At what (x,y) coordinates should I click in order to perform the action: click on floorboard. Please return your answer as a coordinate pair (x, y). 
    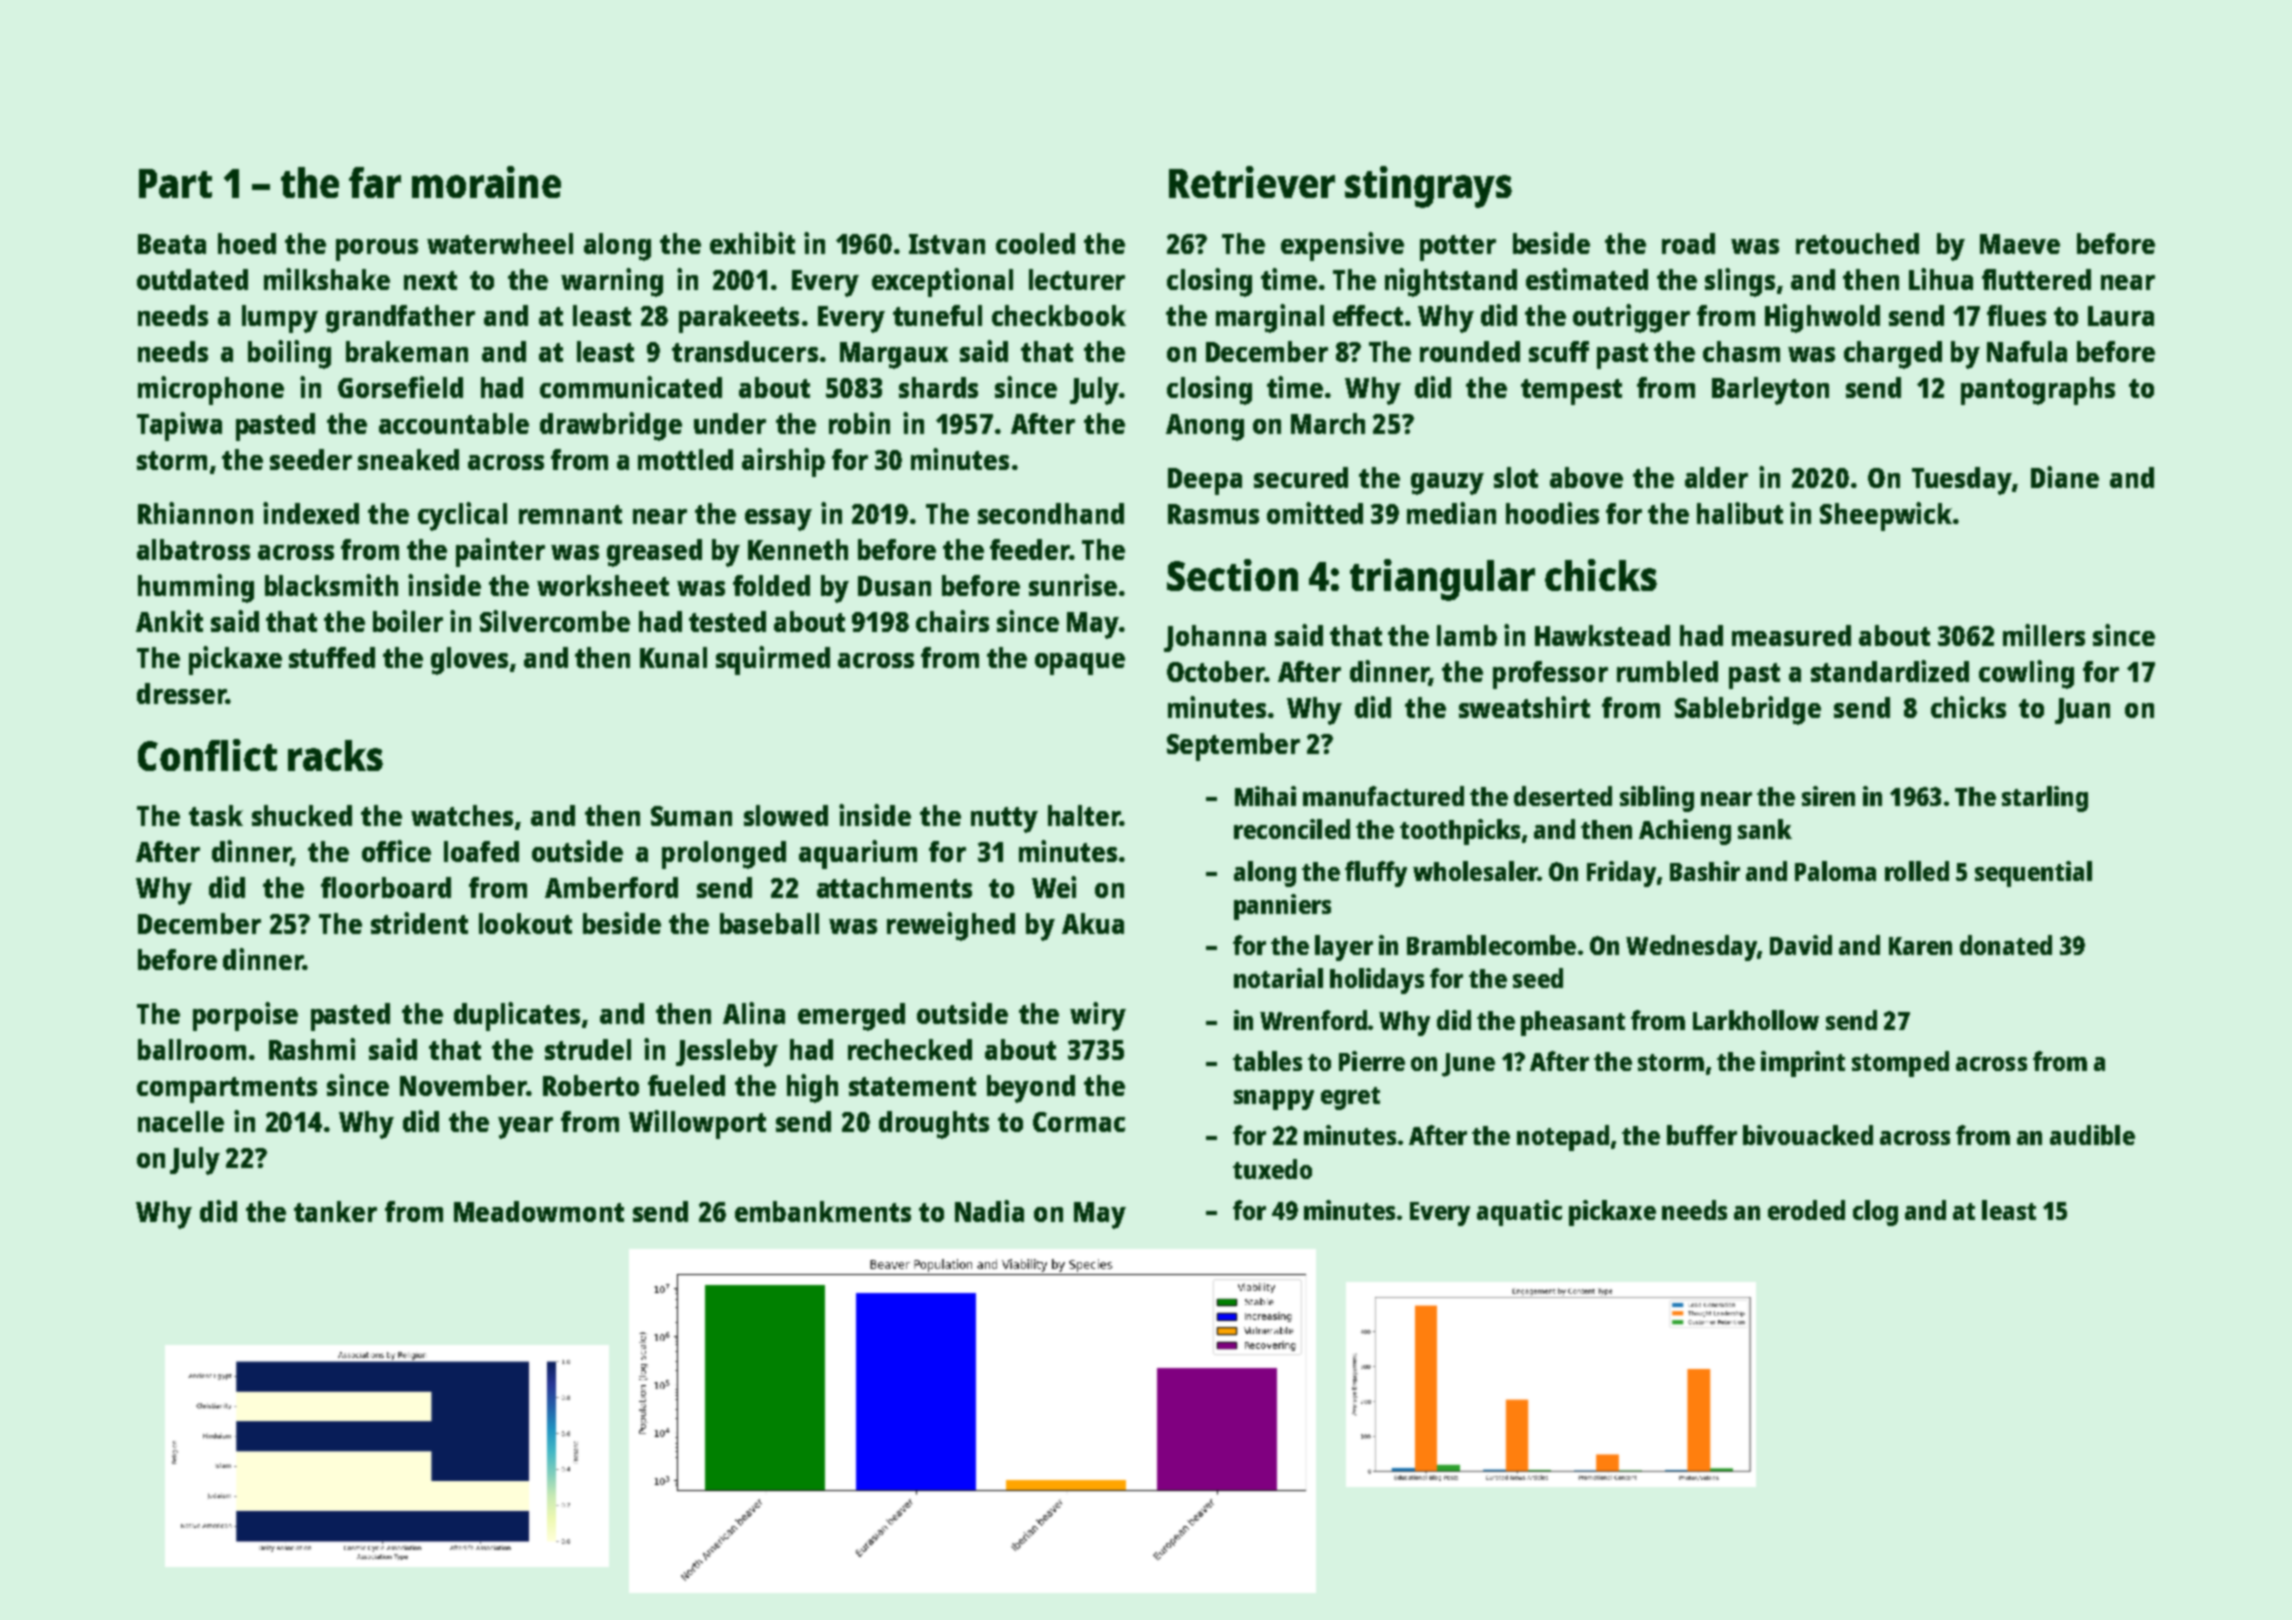
    Looking at the image, I should click on (386, 887).
